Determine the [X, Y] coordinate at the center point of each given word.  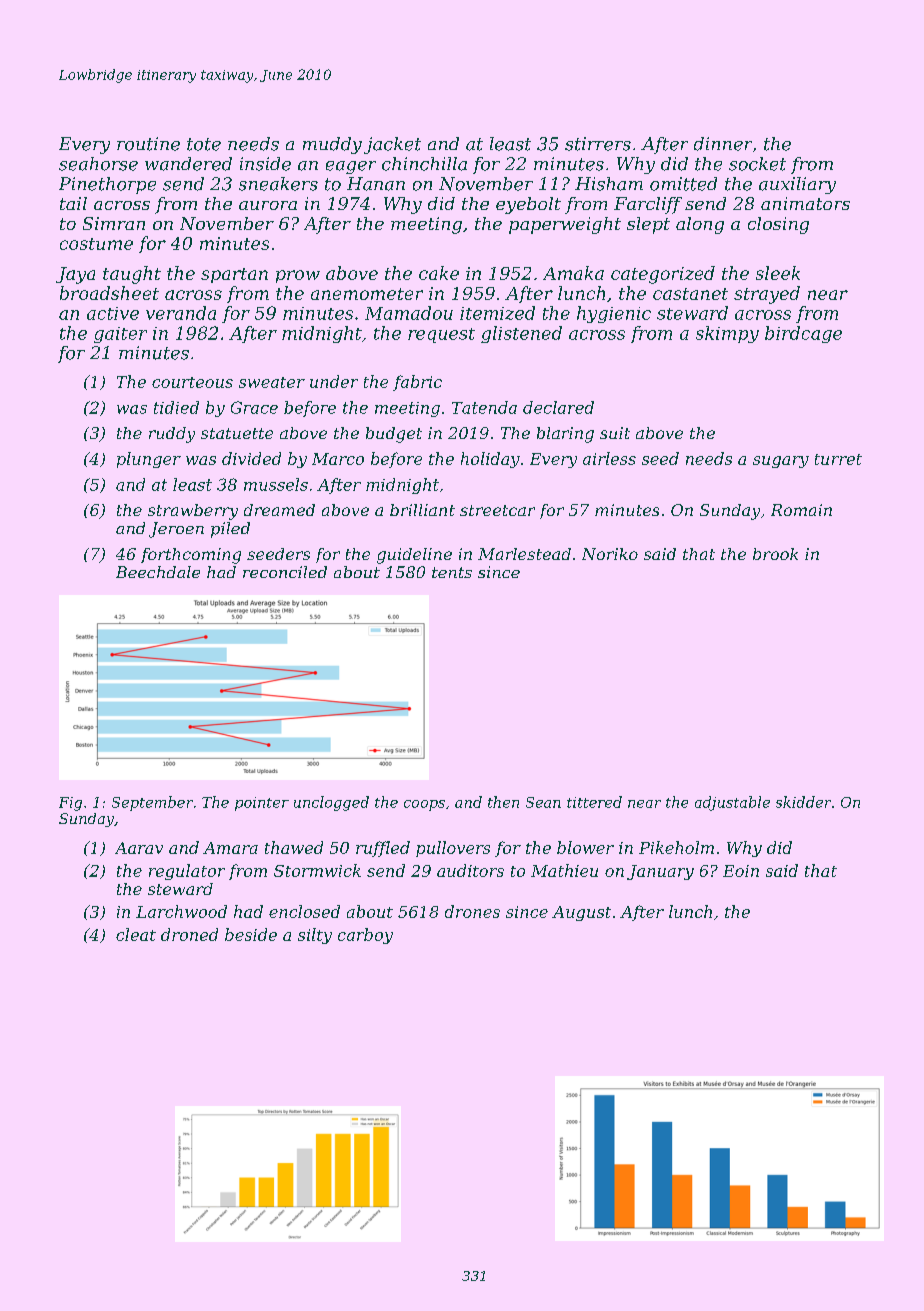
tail [73, 203]
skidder [803, 802]
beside [251, 934]
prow [298, 276]
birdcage [803, 334]
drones [472, 911]
